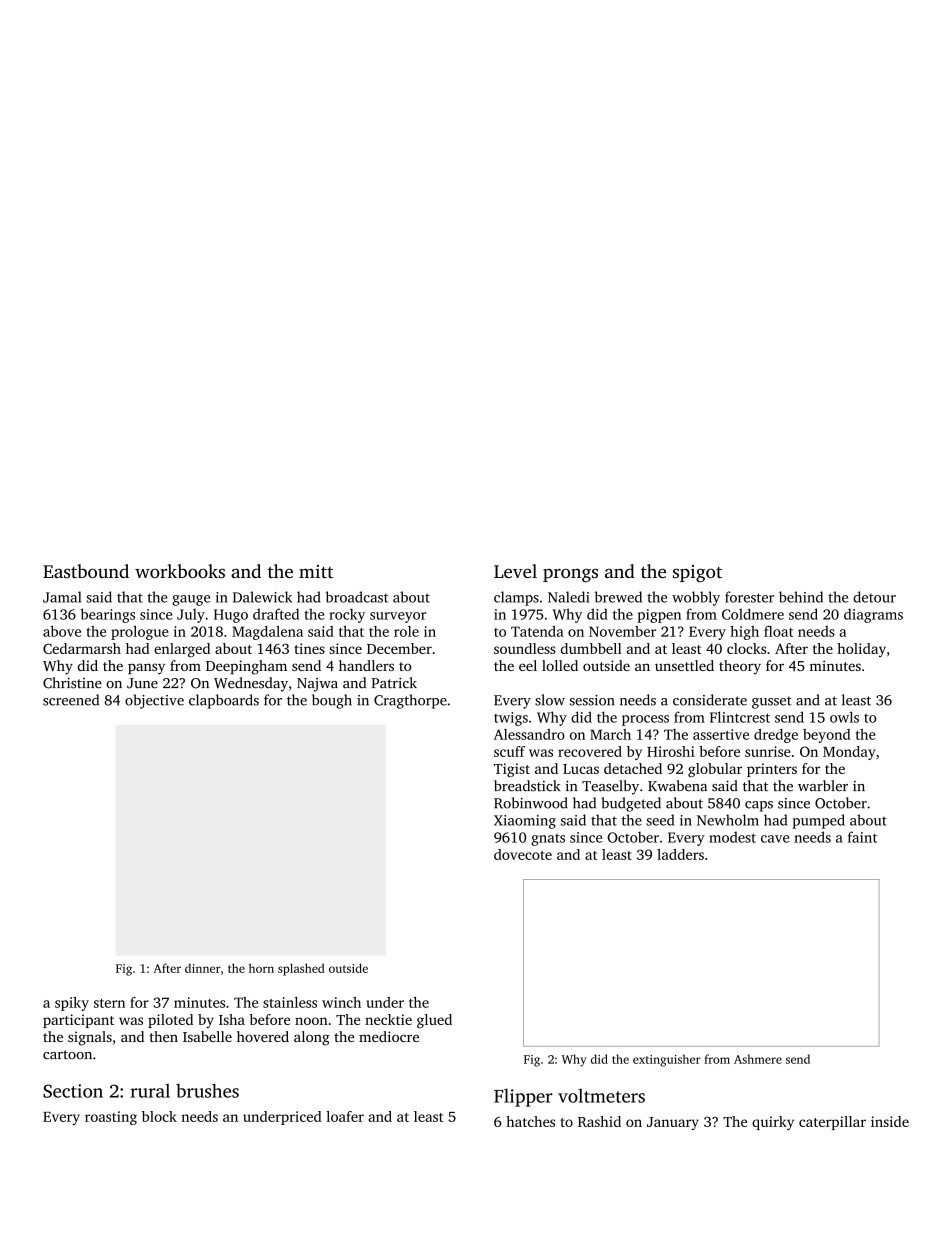 The width and height of the screenshot is (952, 1233). I want to click on Dalewick, so click(262, 597).
